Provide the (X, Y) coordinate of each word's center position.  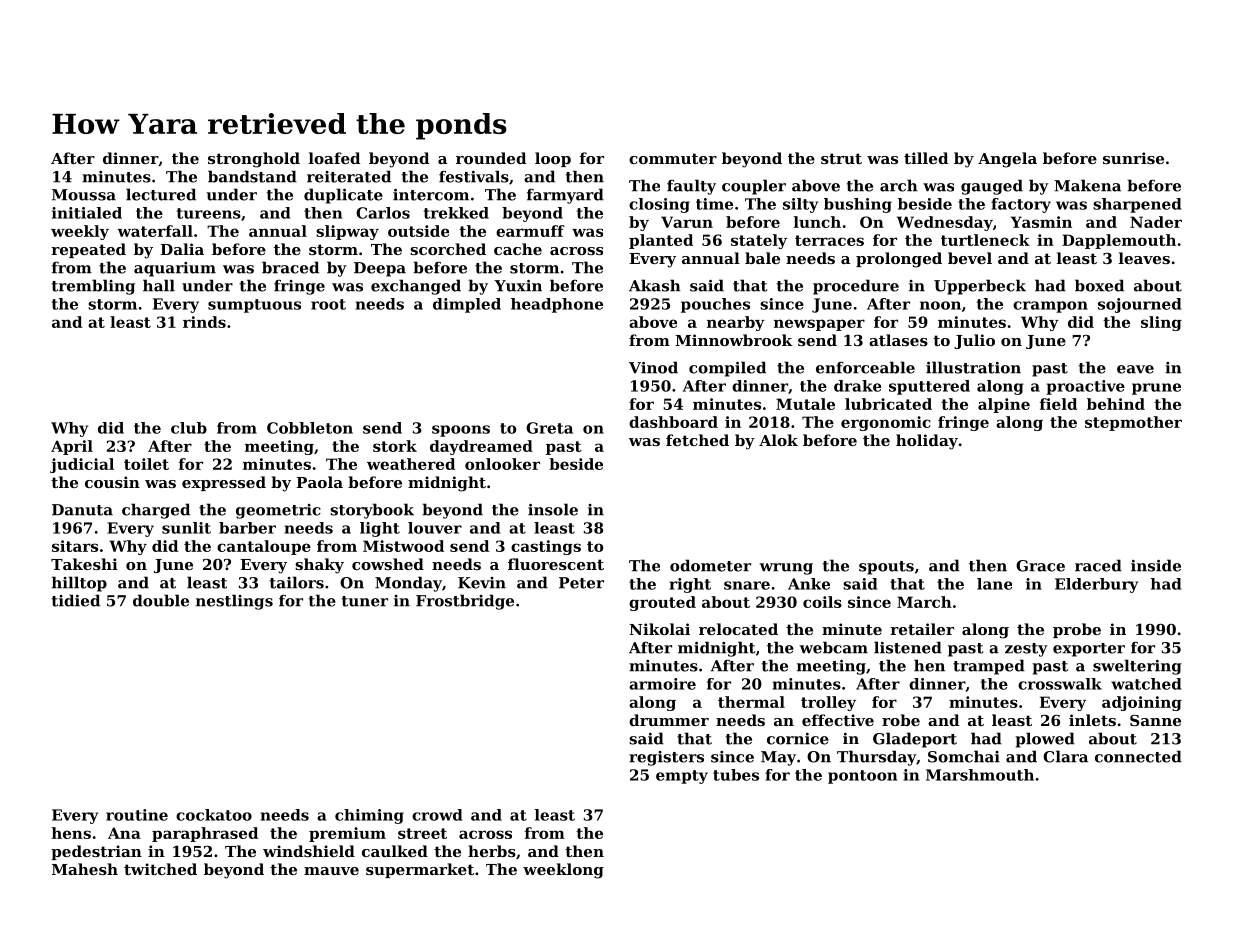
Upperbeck (980, 287)
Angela (1007, 160)
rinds (204, 322)
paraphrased (205, 834)
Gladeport (915, 740)
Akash (655, 285)
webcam (834, 647)
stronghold (254, 160)
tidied (76, 600)
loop (553, 159)
